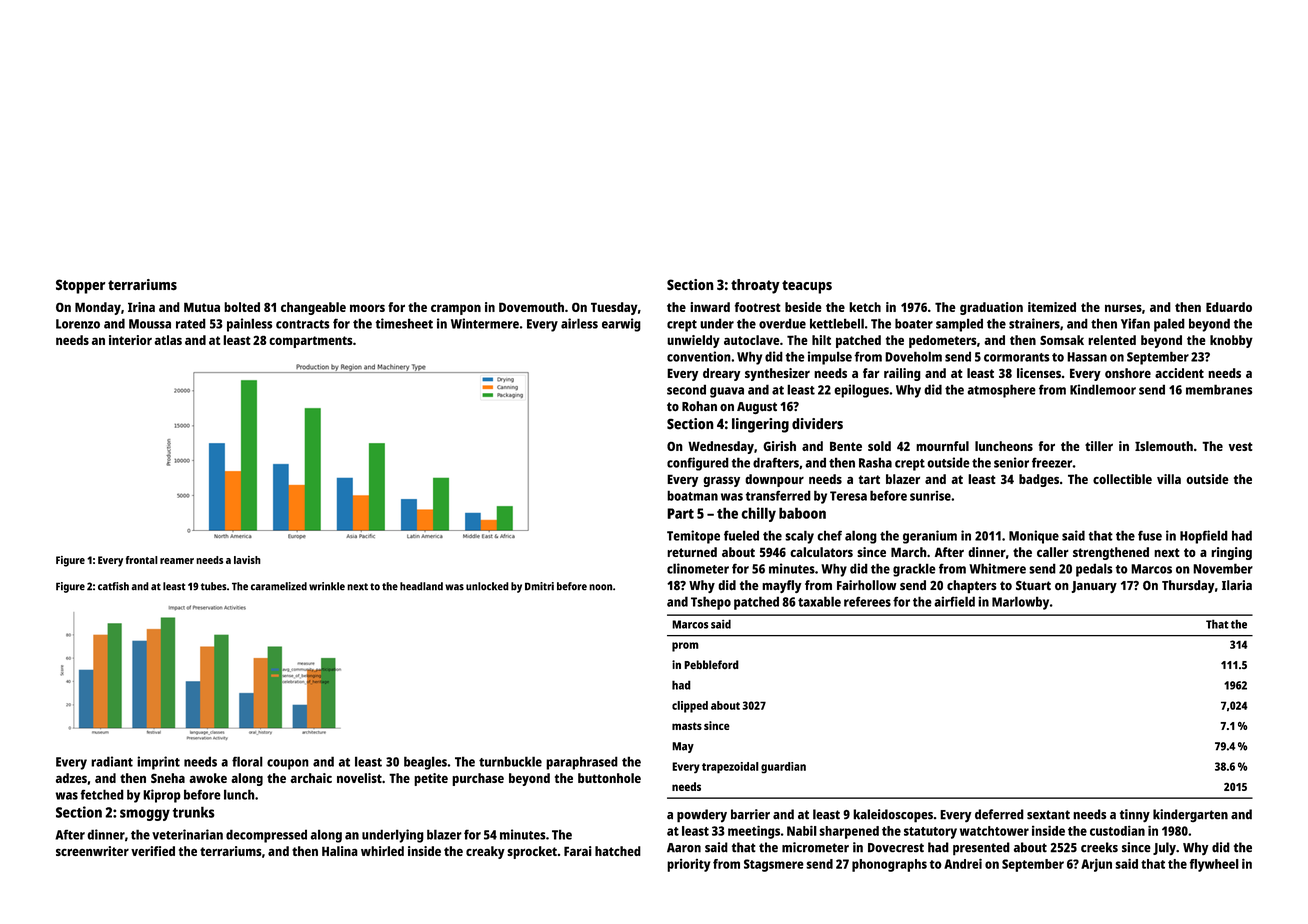 The image size is (1308, 924). What do you see at coordinates (690, 707) in the screenshot?
I see `clipped` at bounding box center [690, 707].
